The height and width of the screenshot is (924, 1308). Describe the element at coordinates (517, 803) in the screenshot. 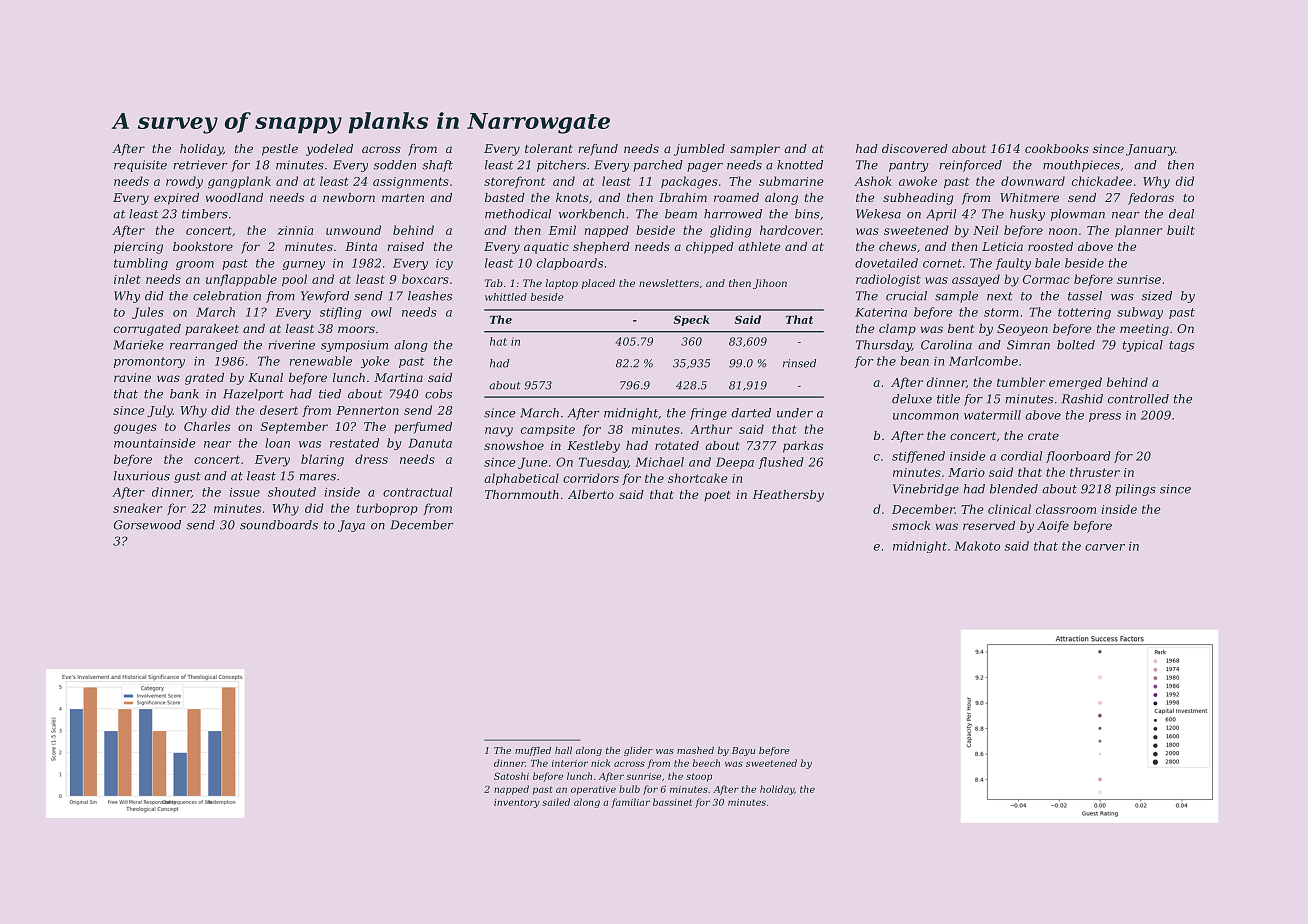

I see `inventory` at that location.
